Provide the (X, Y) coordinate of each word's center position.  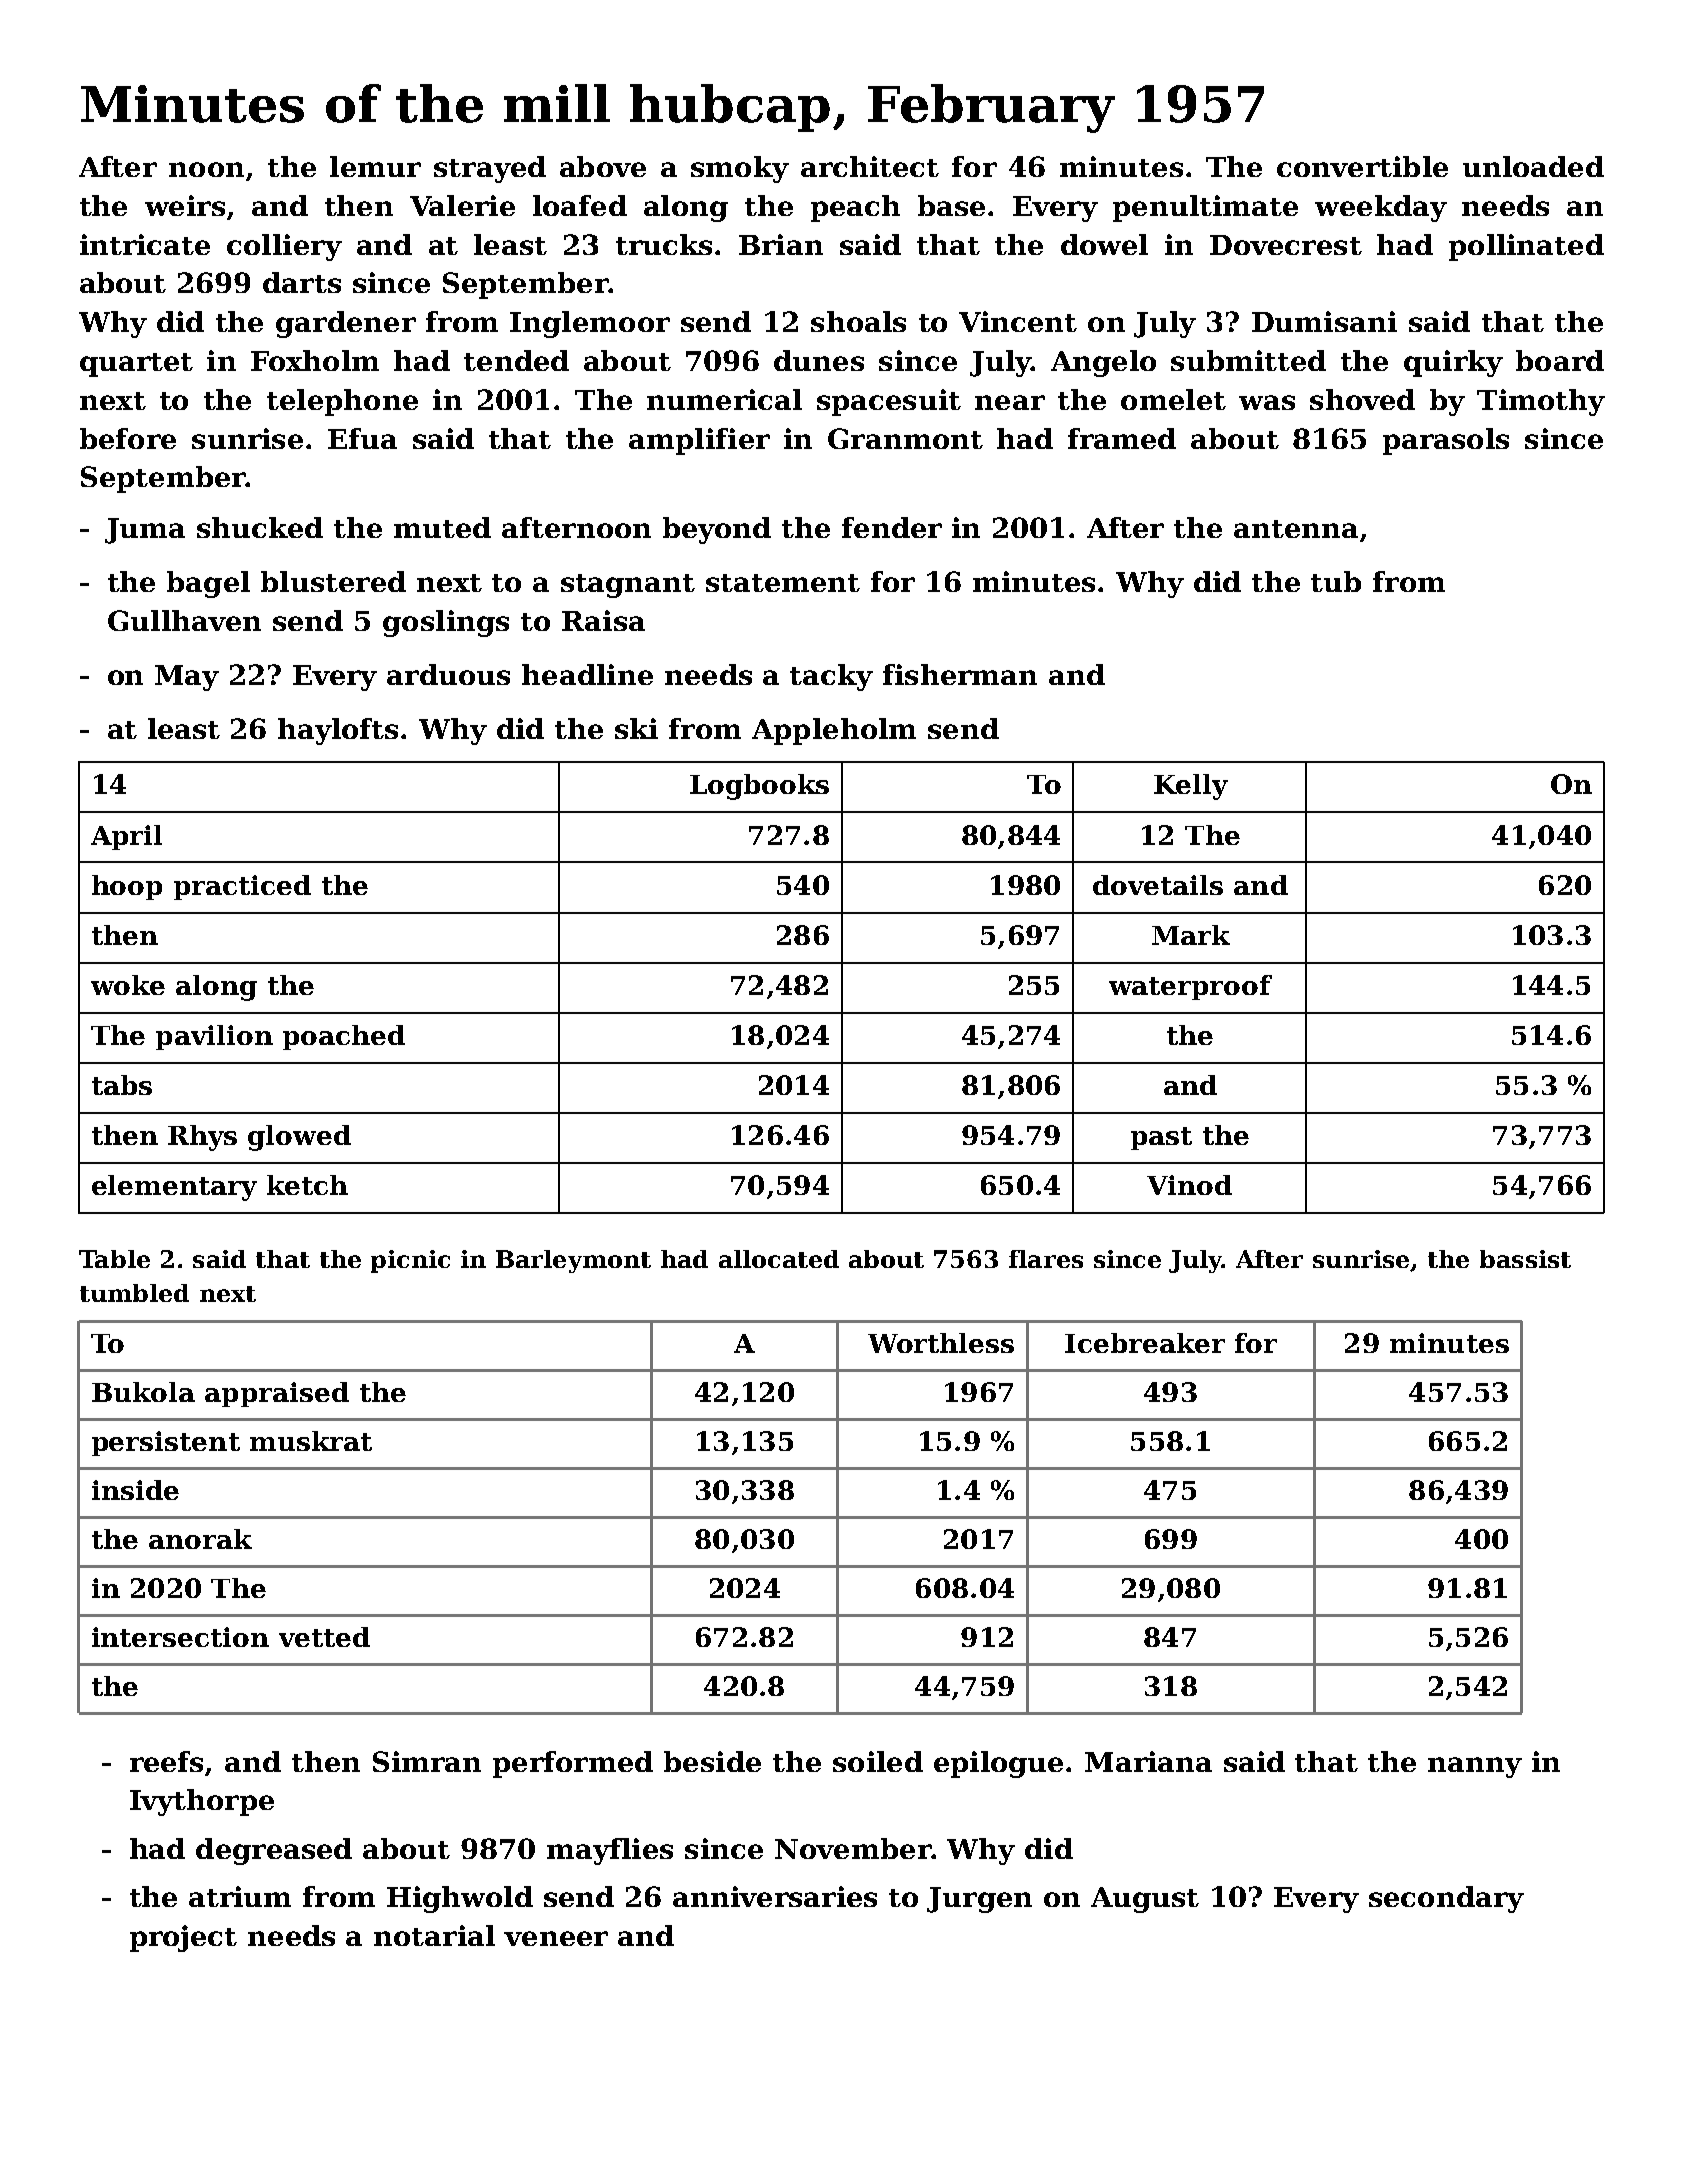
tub (1336, 581)
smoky (740, 169)
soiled (878, 1761)
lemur (375, 166)
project (183, 1938)
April (126, 837)
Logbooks (759, 787)
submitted (1248, 360)
